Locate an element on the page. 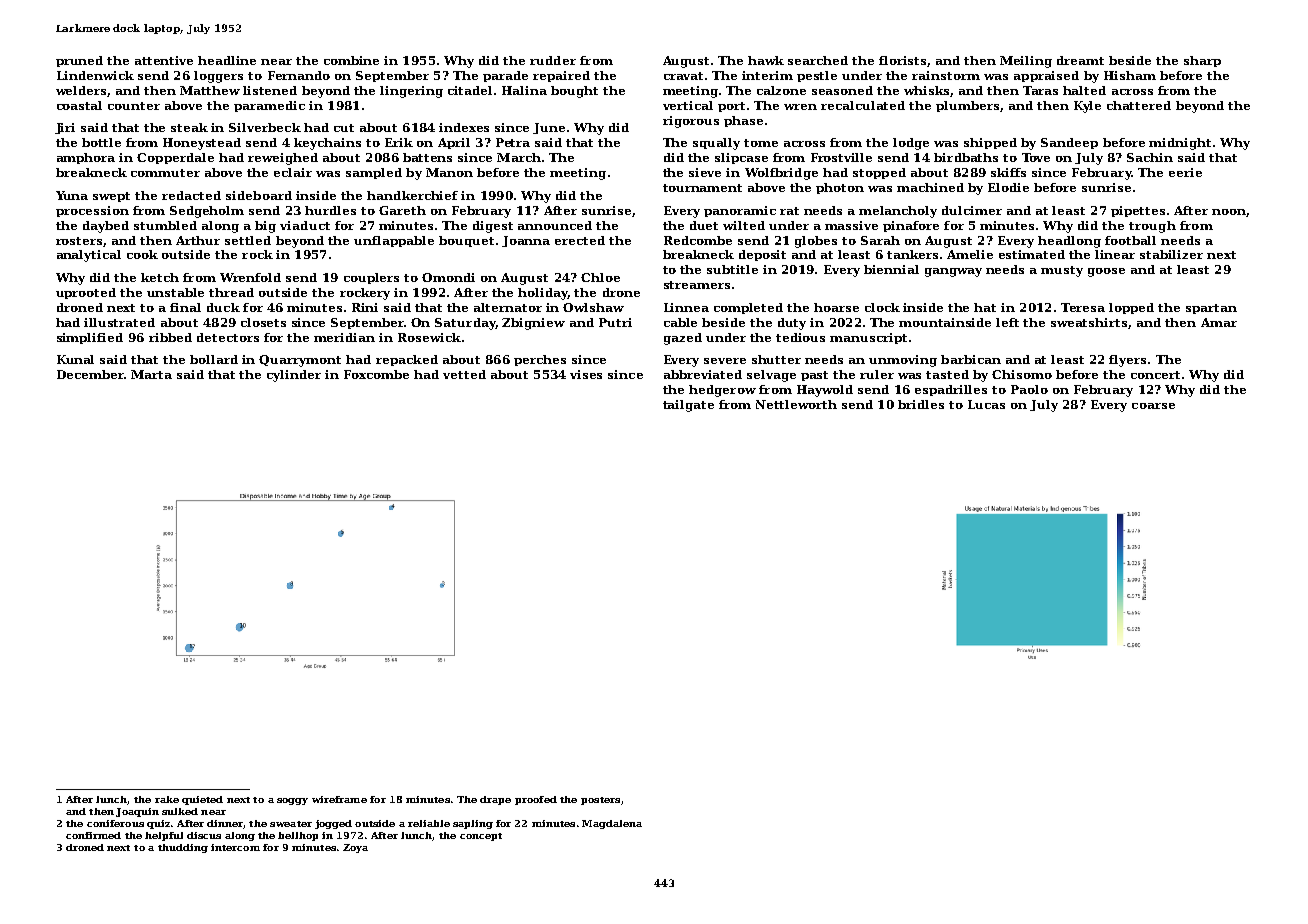  noon is located at coordinates (1229, 212).
